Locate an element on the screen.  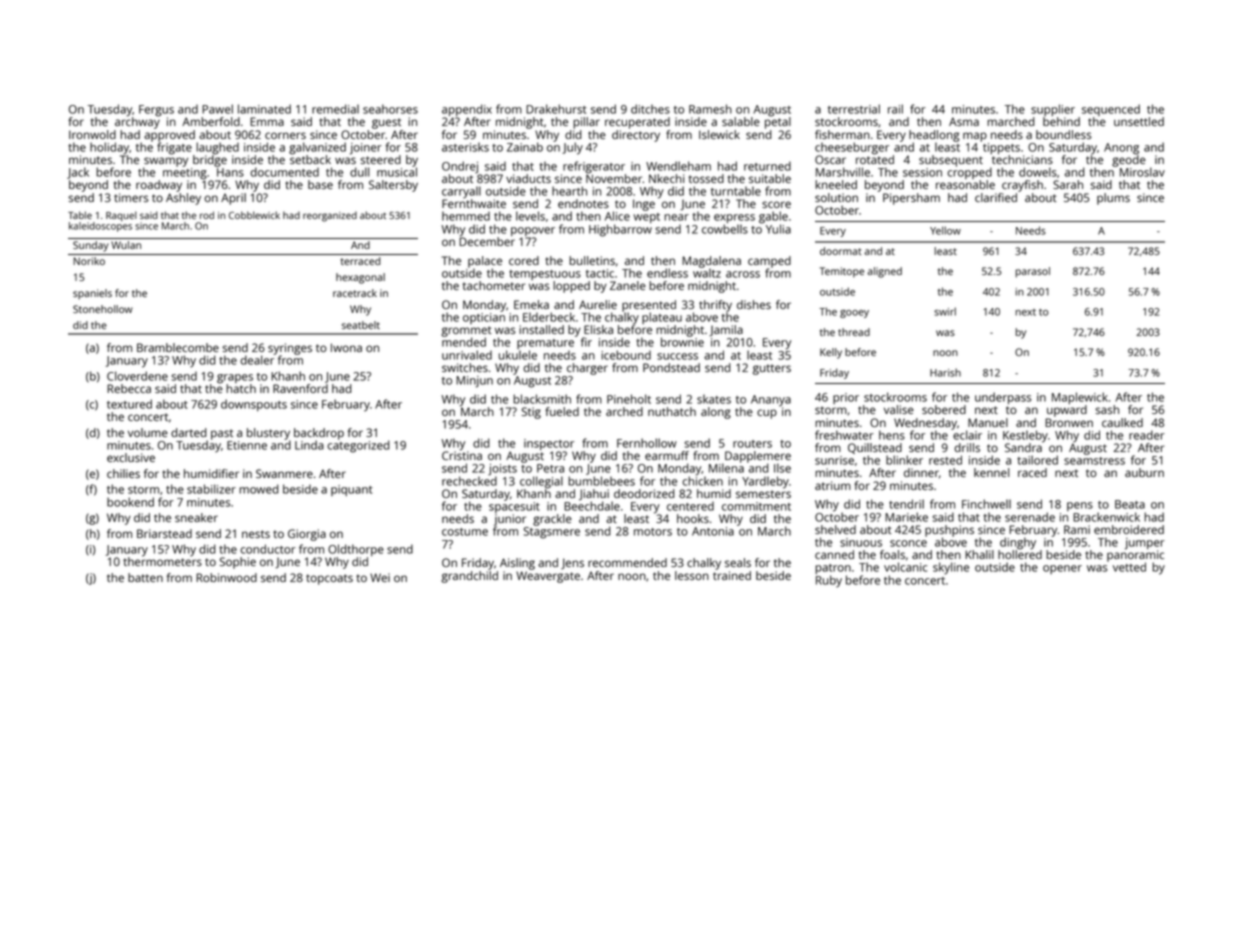
blacksmith is located at coordinates (542, 399).
